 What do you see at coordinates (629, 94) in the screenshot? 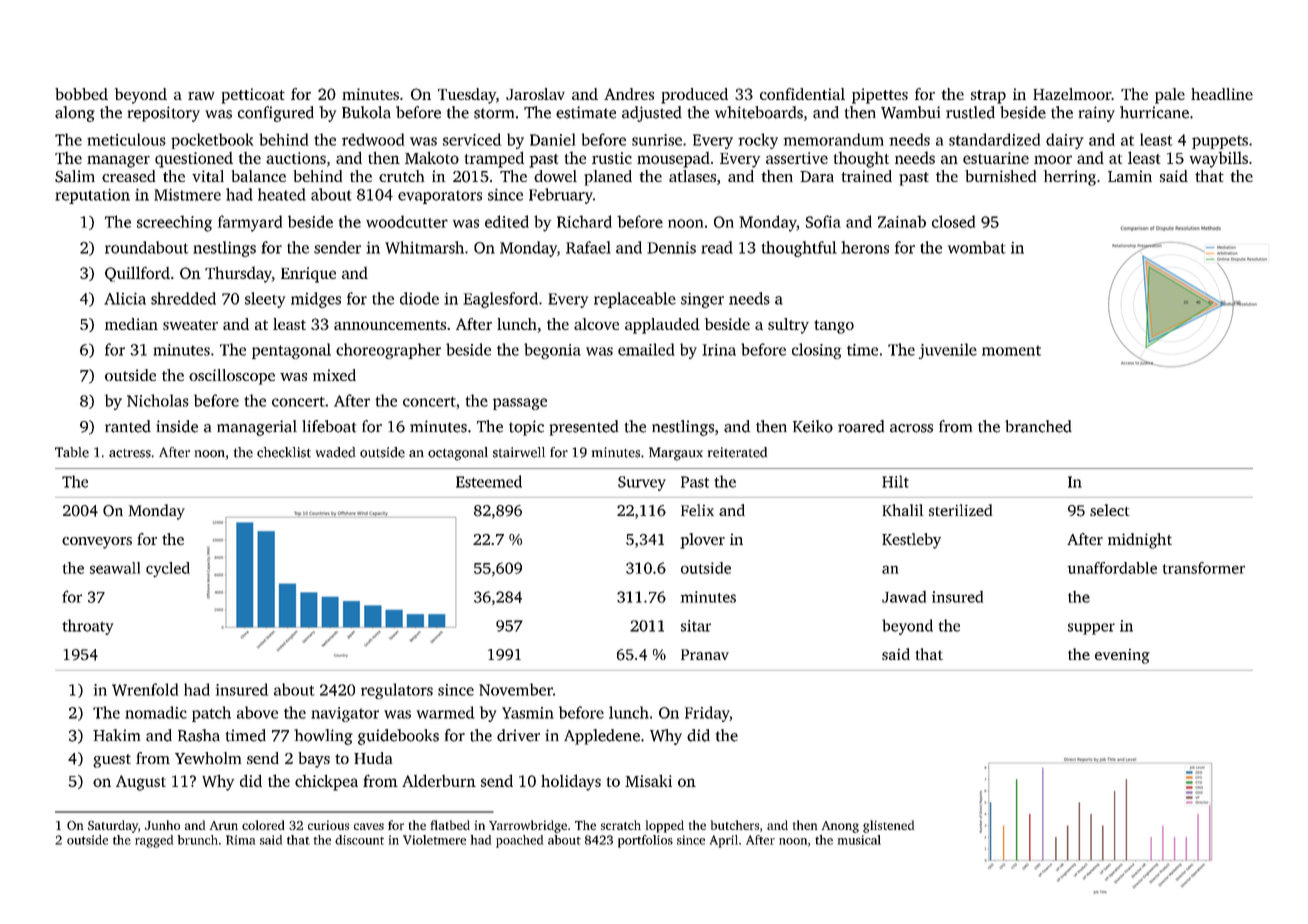
I see `Andres` at bounding box center [629, 94].
